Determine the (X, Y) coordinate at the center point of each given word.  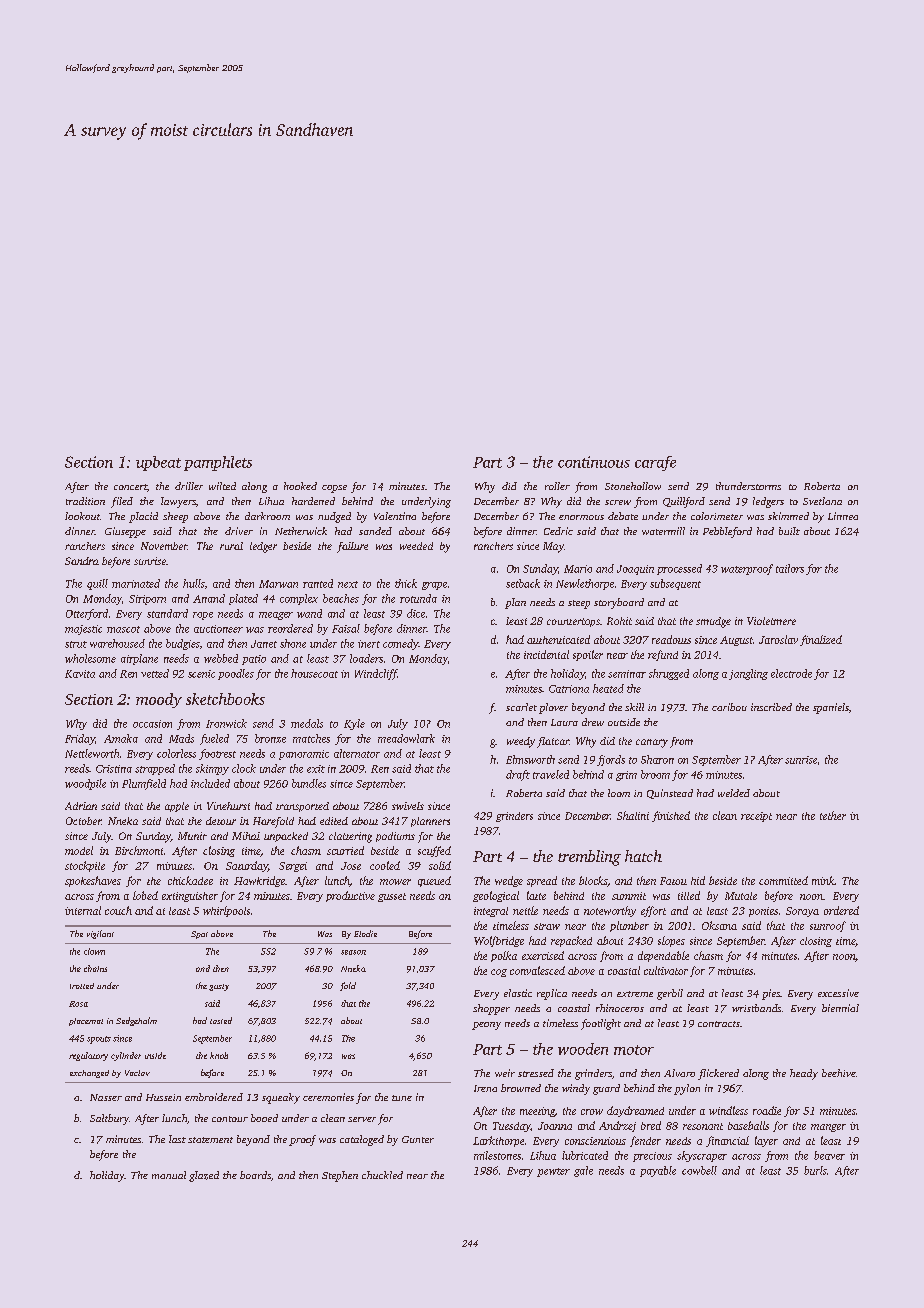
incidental (546, 654)
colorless (176, 753)
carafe (655, 463)
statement (210, 1140)
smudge (713, 622)
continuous (594, 462)
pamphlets (218, 463)
